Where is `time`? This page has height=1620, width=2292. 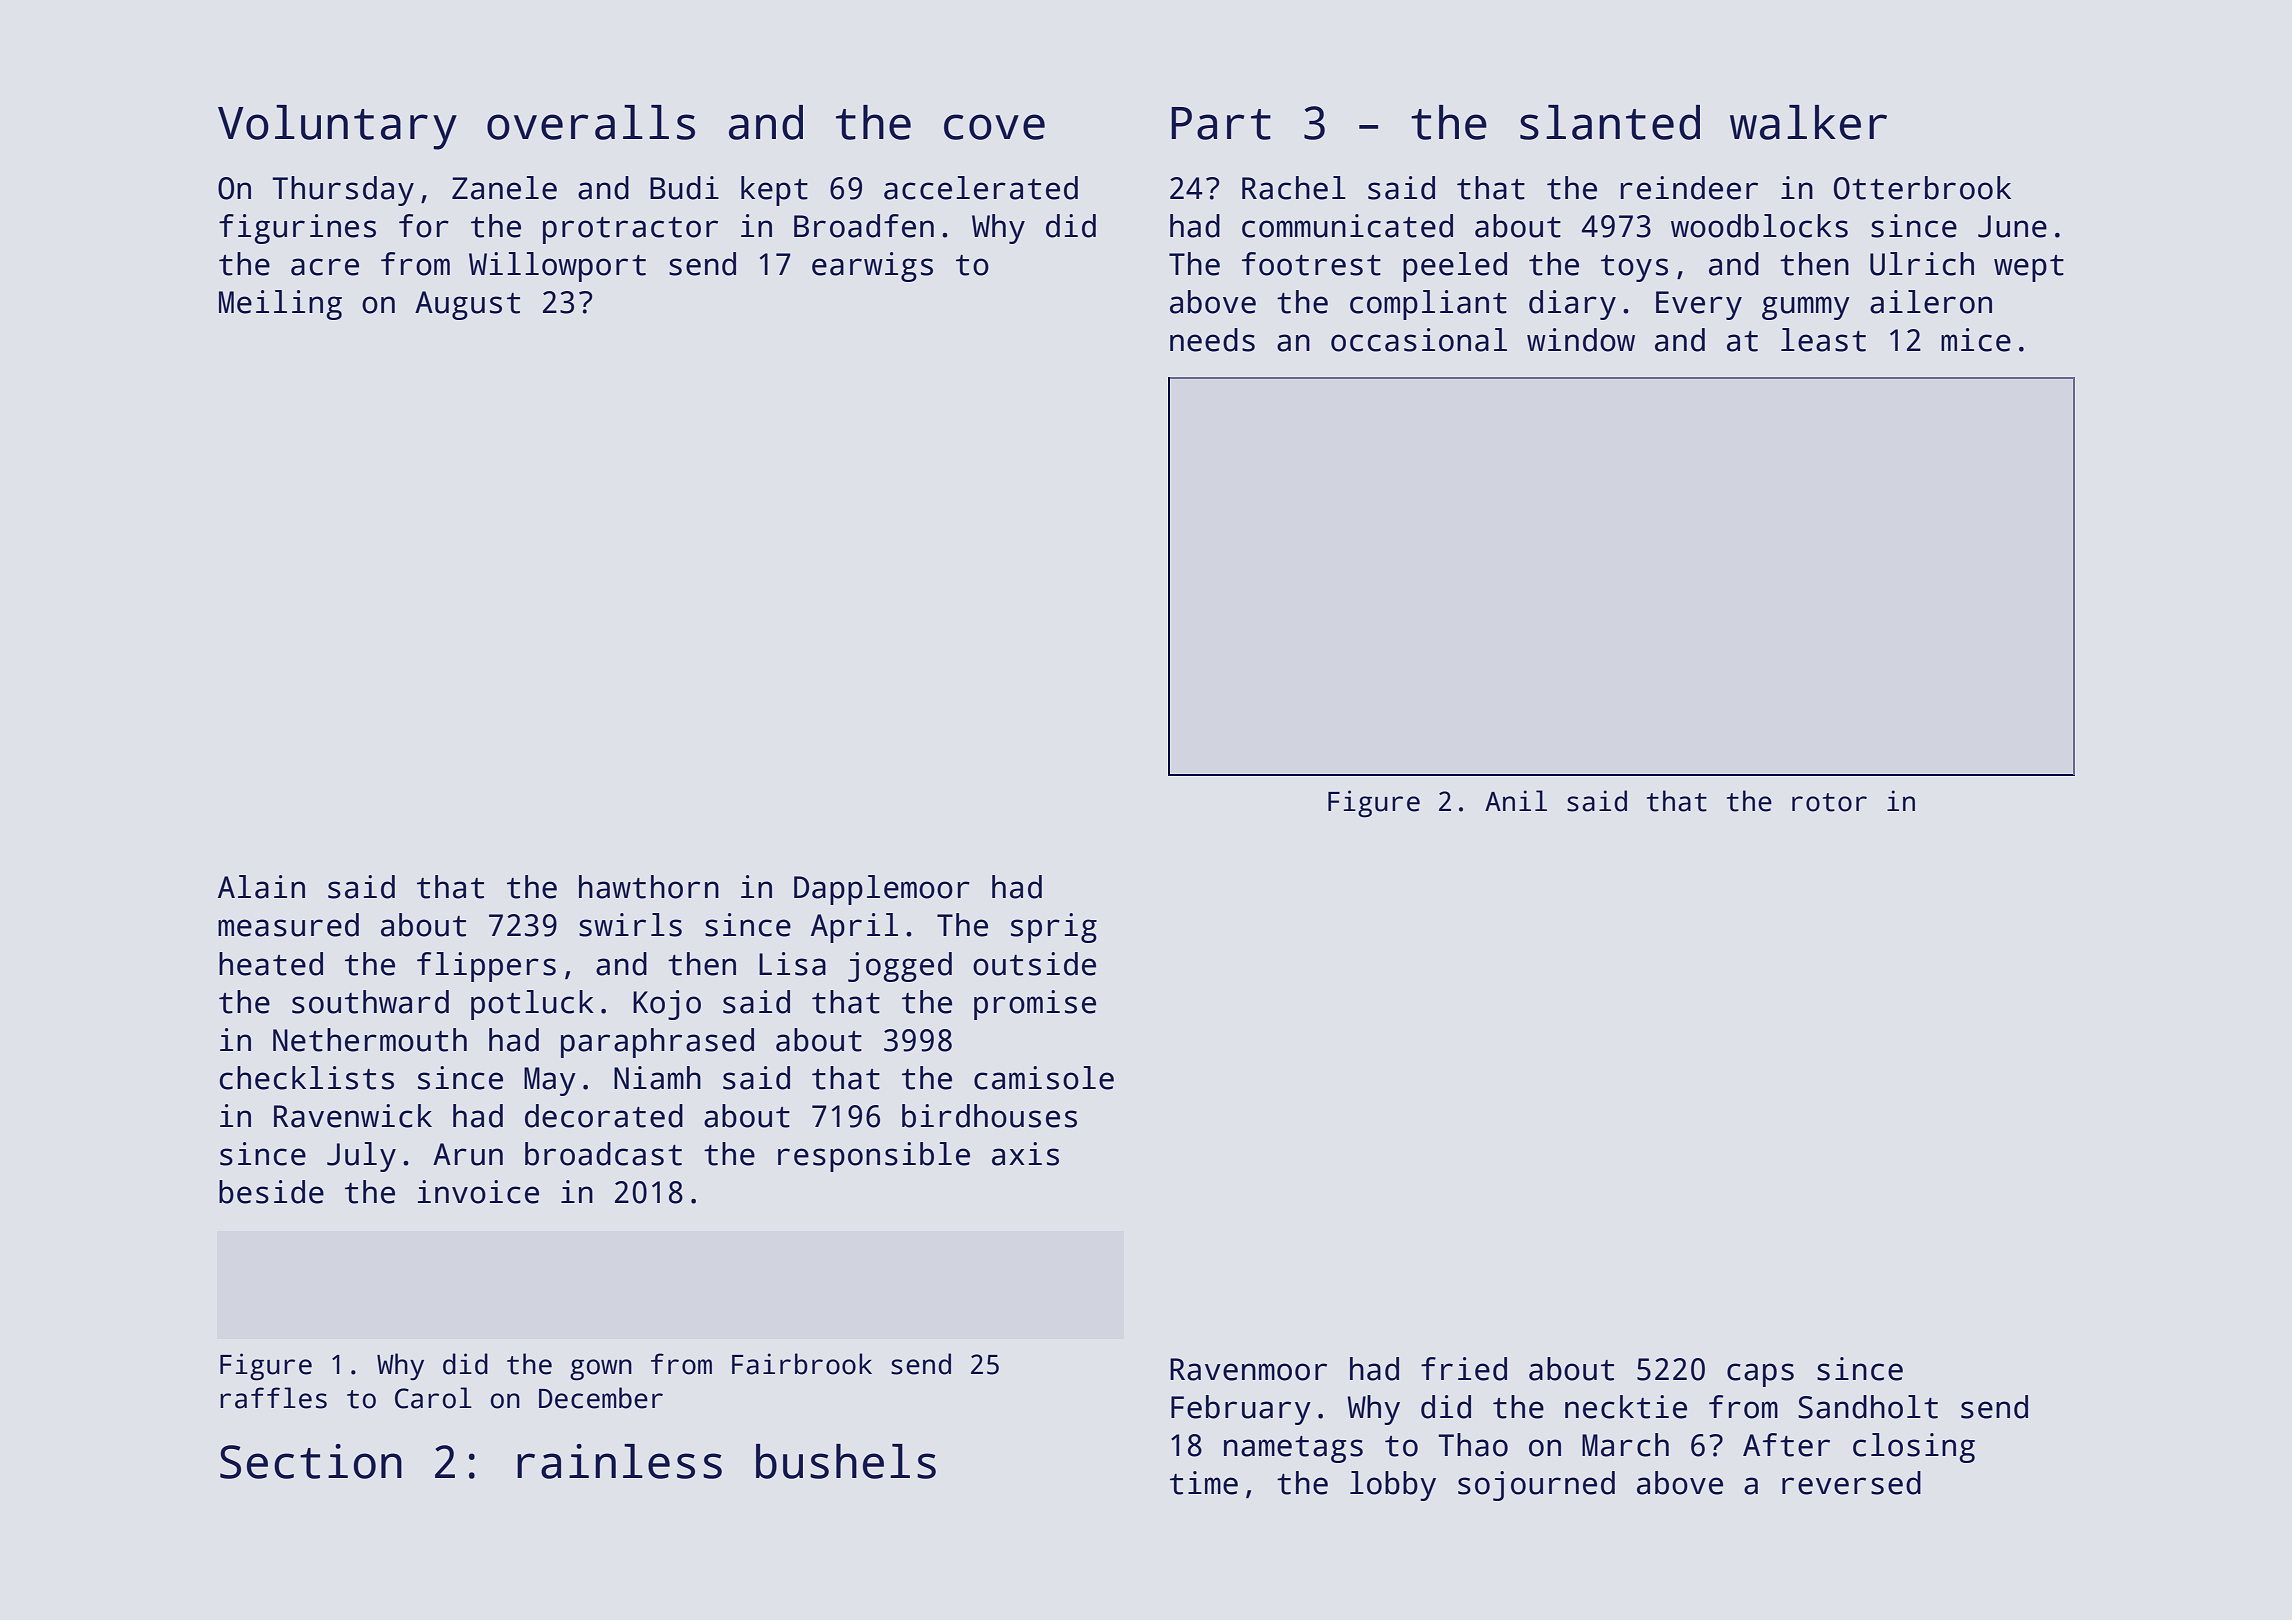
time is located at coordinates (1204, 1483).
